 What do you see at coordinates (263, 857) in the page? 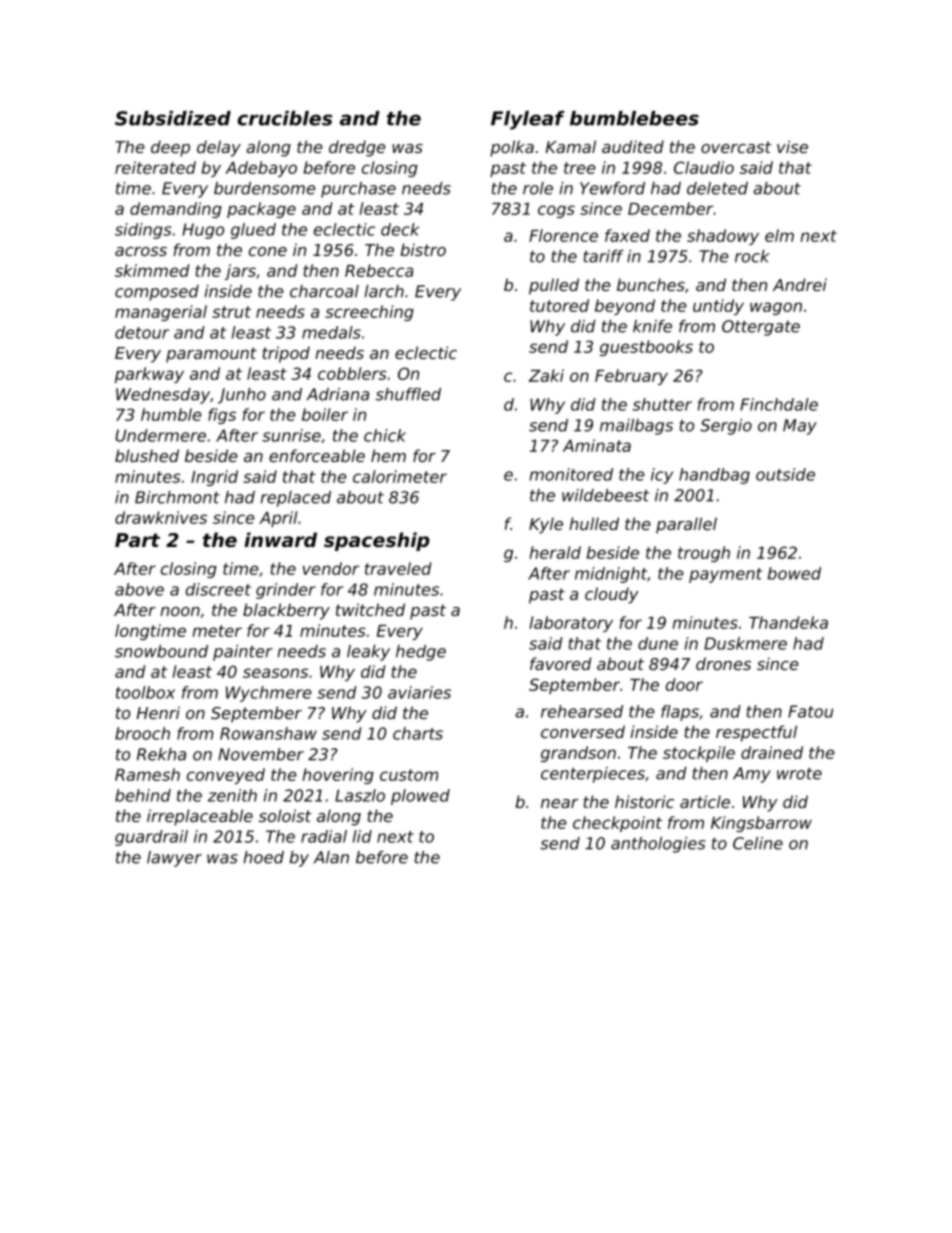
I see `hoed` at bounding box center [263, 857].
